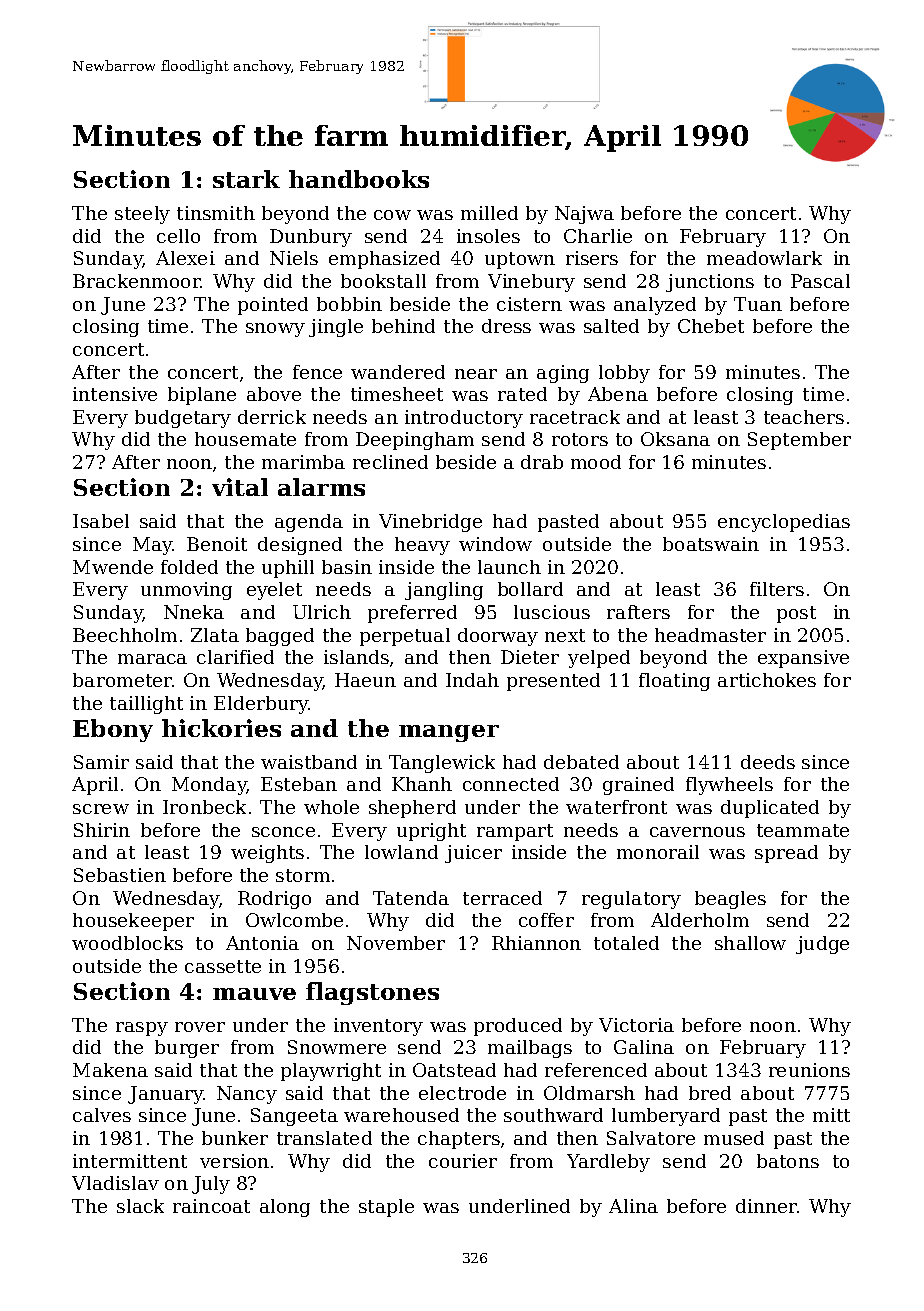 The height and width of the document is (1311, 924). What do you see at coordinates (401, 852) in the document?
I see `lowland` at bounding box center [401, 852].
